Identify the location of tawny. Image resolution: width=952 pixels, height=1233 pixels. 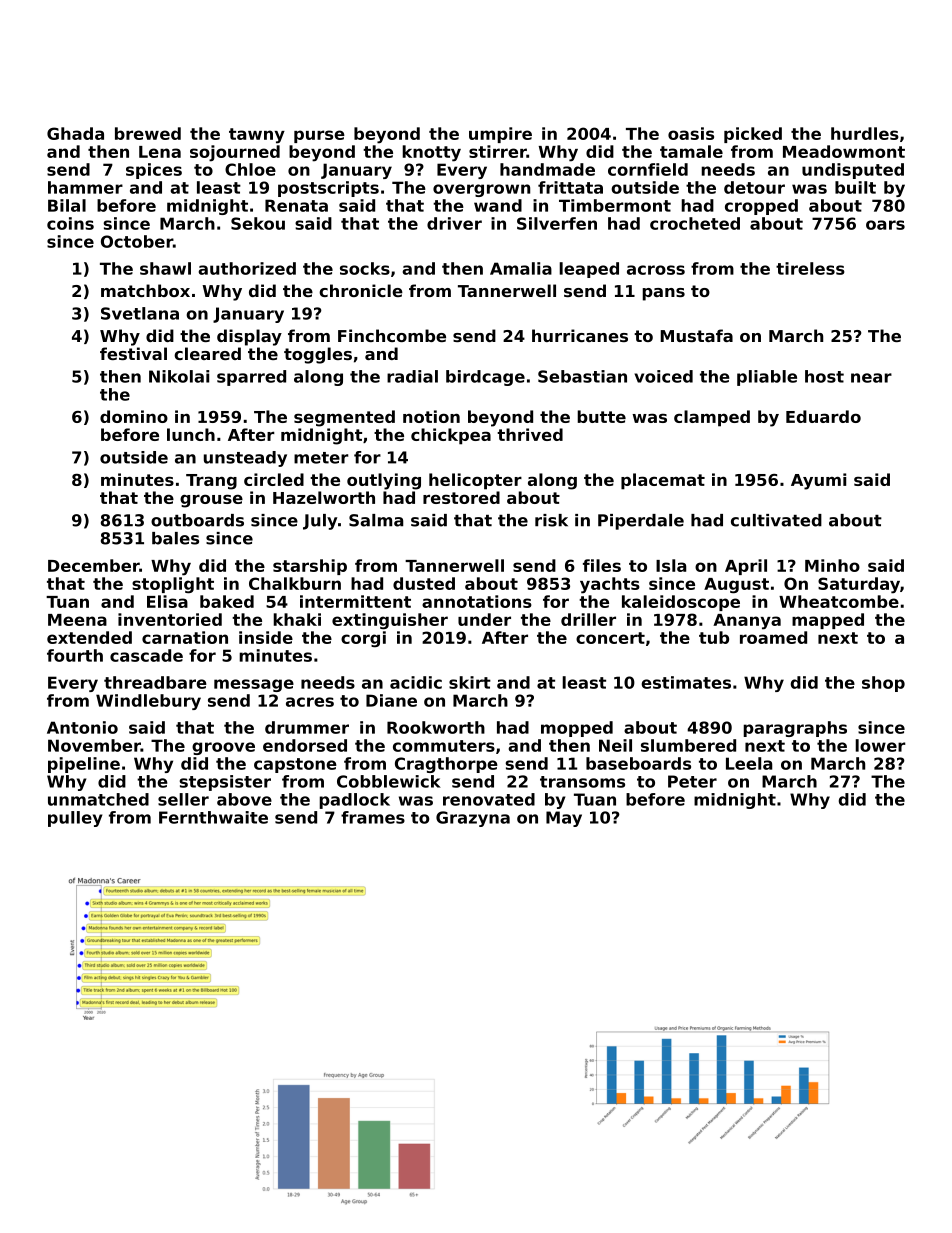
(257, 136).
